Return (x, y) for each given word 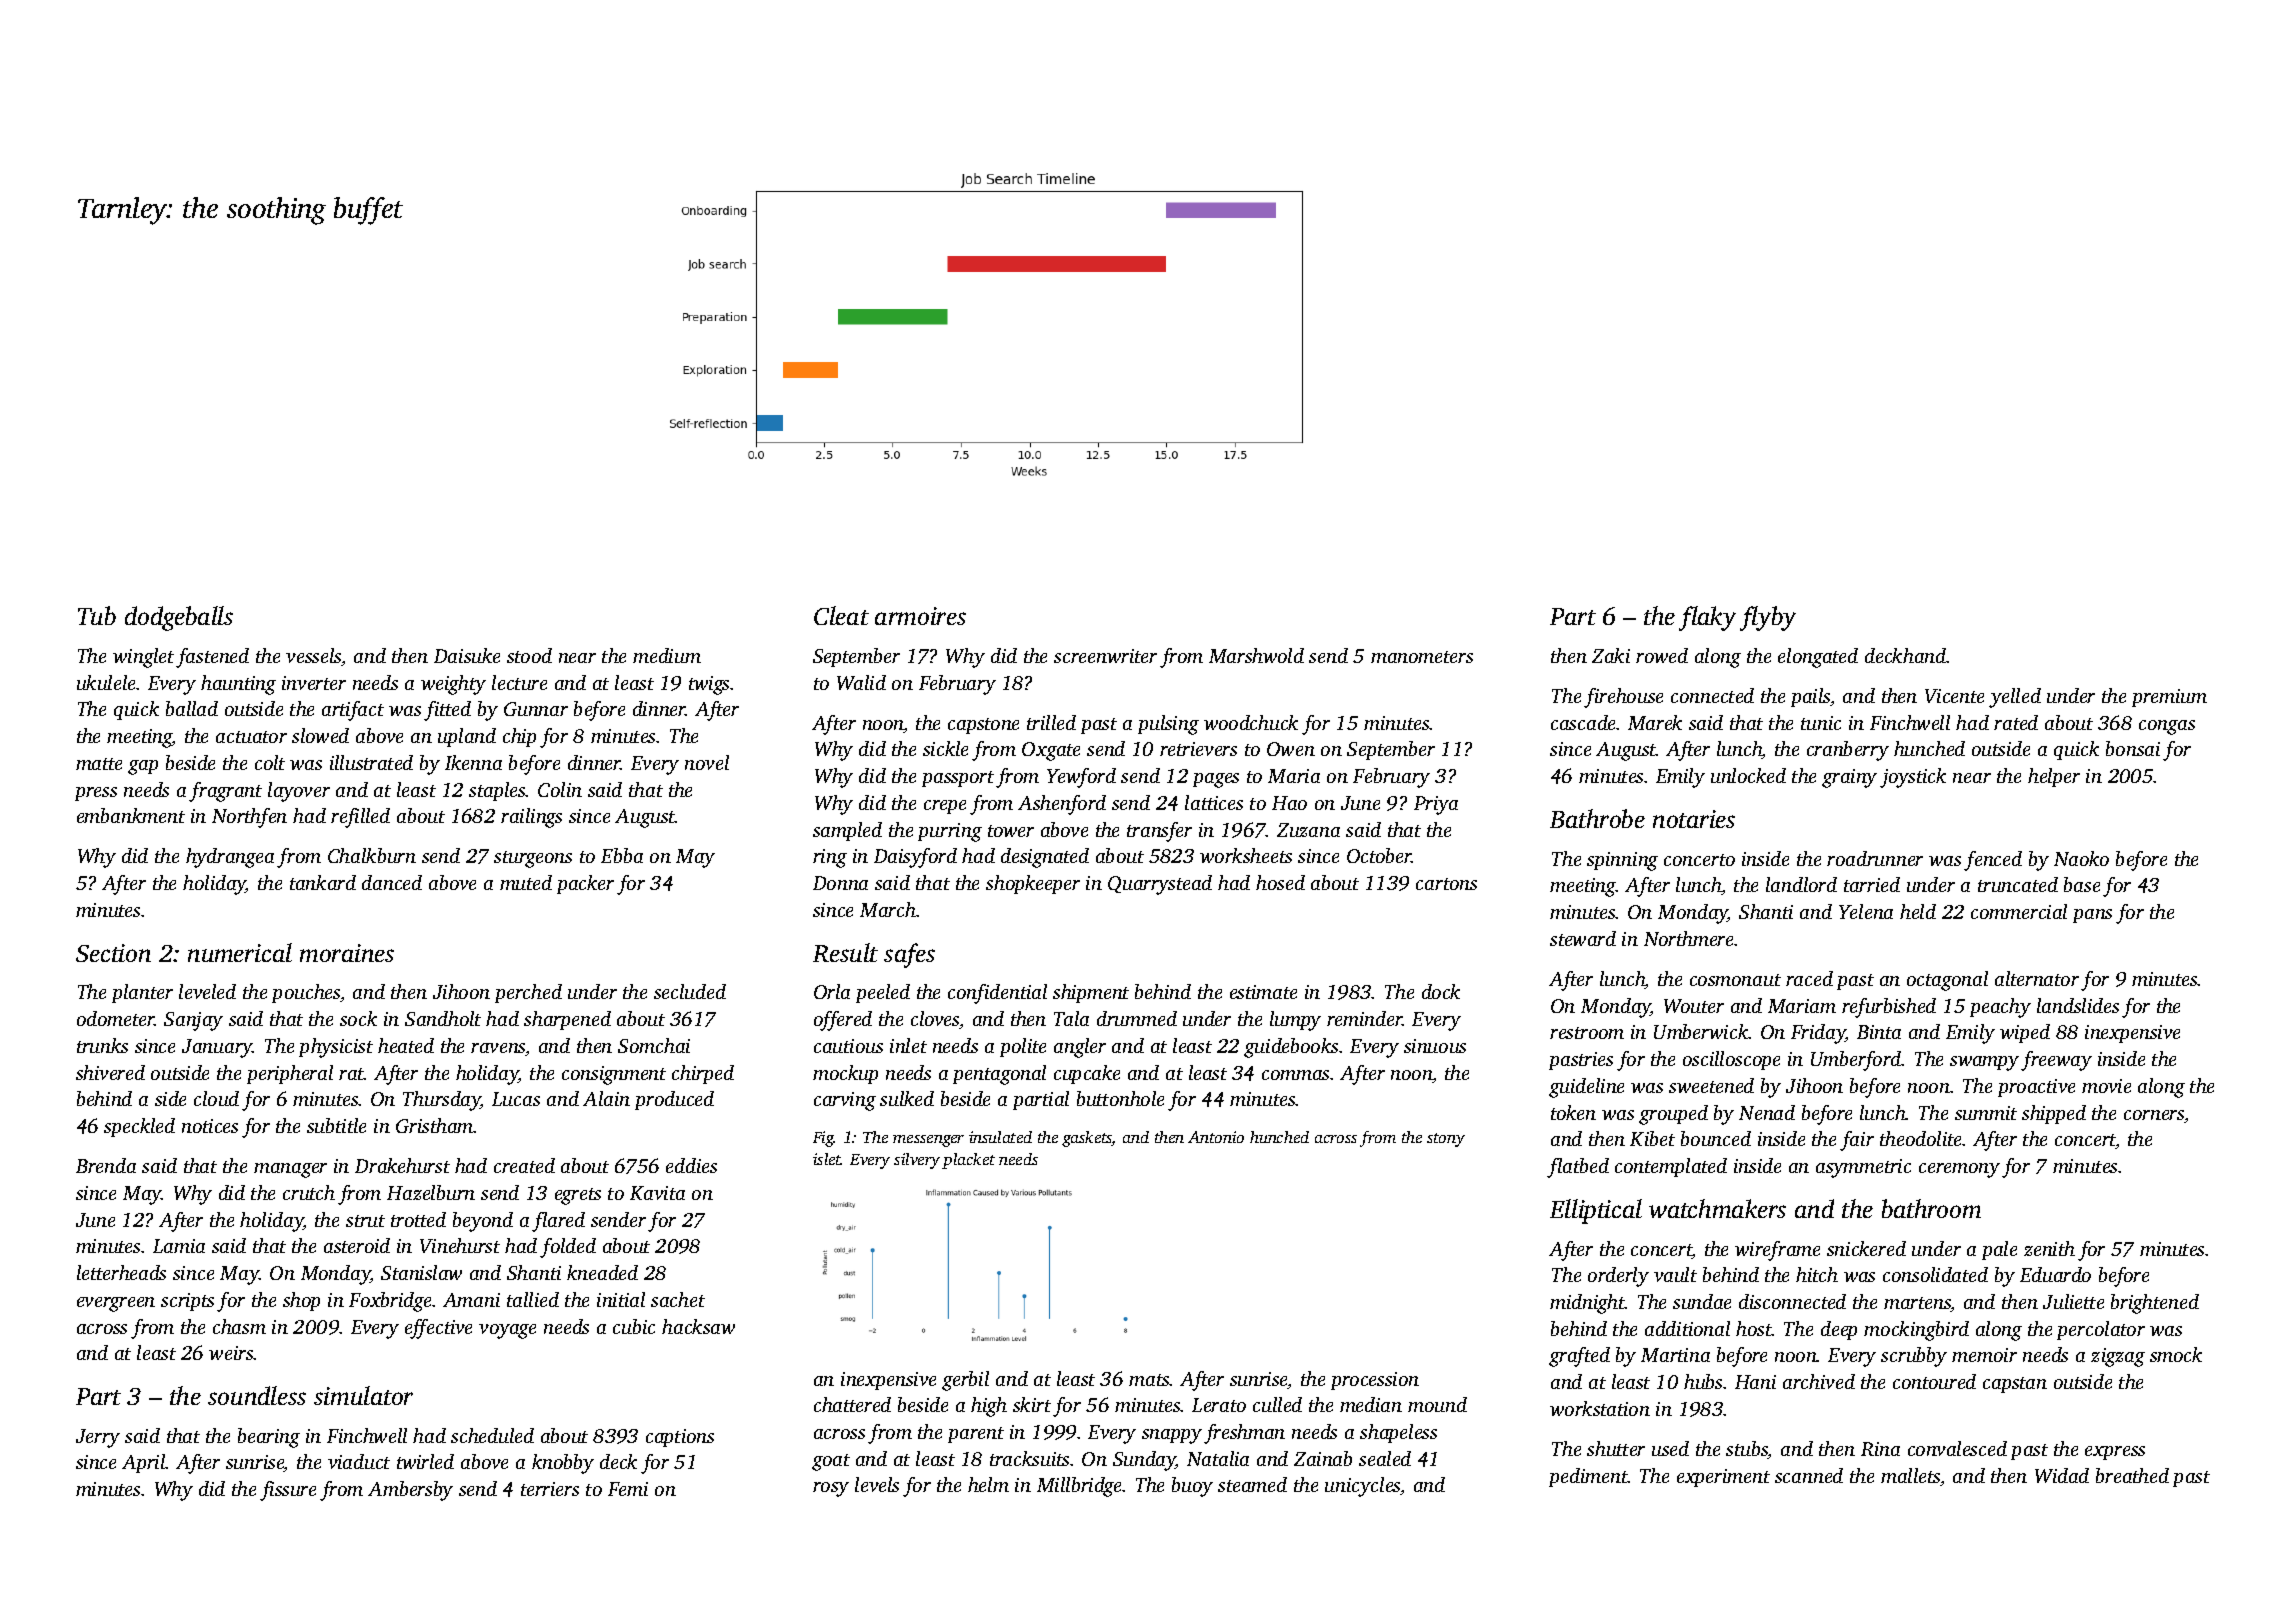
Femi (628, 1489)
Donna (840, 883)
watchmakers (1717, 1208)
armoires (920, 616)
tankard (323, 882)
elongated (1818, 658)
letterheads (121, 1272)
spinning (1622, 861)
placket (968, 1161)
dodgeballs (179, 618)
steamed (1252, 1484)
